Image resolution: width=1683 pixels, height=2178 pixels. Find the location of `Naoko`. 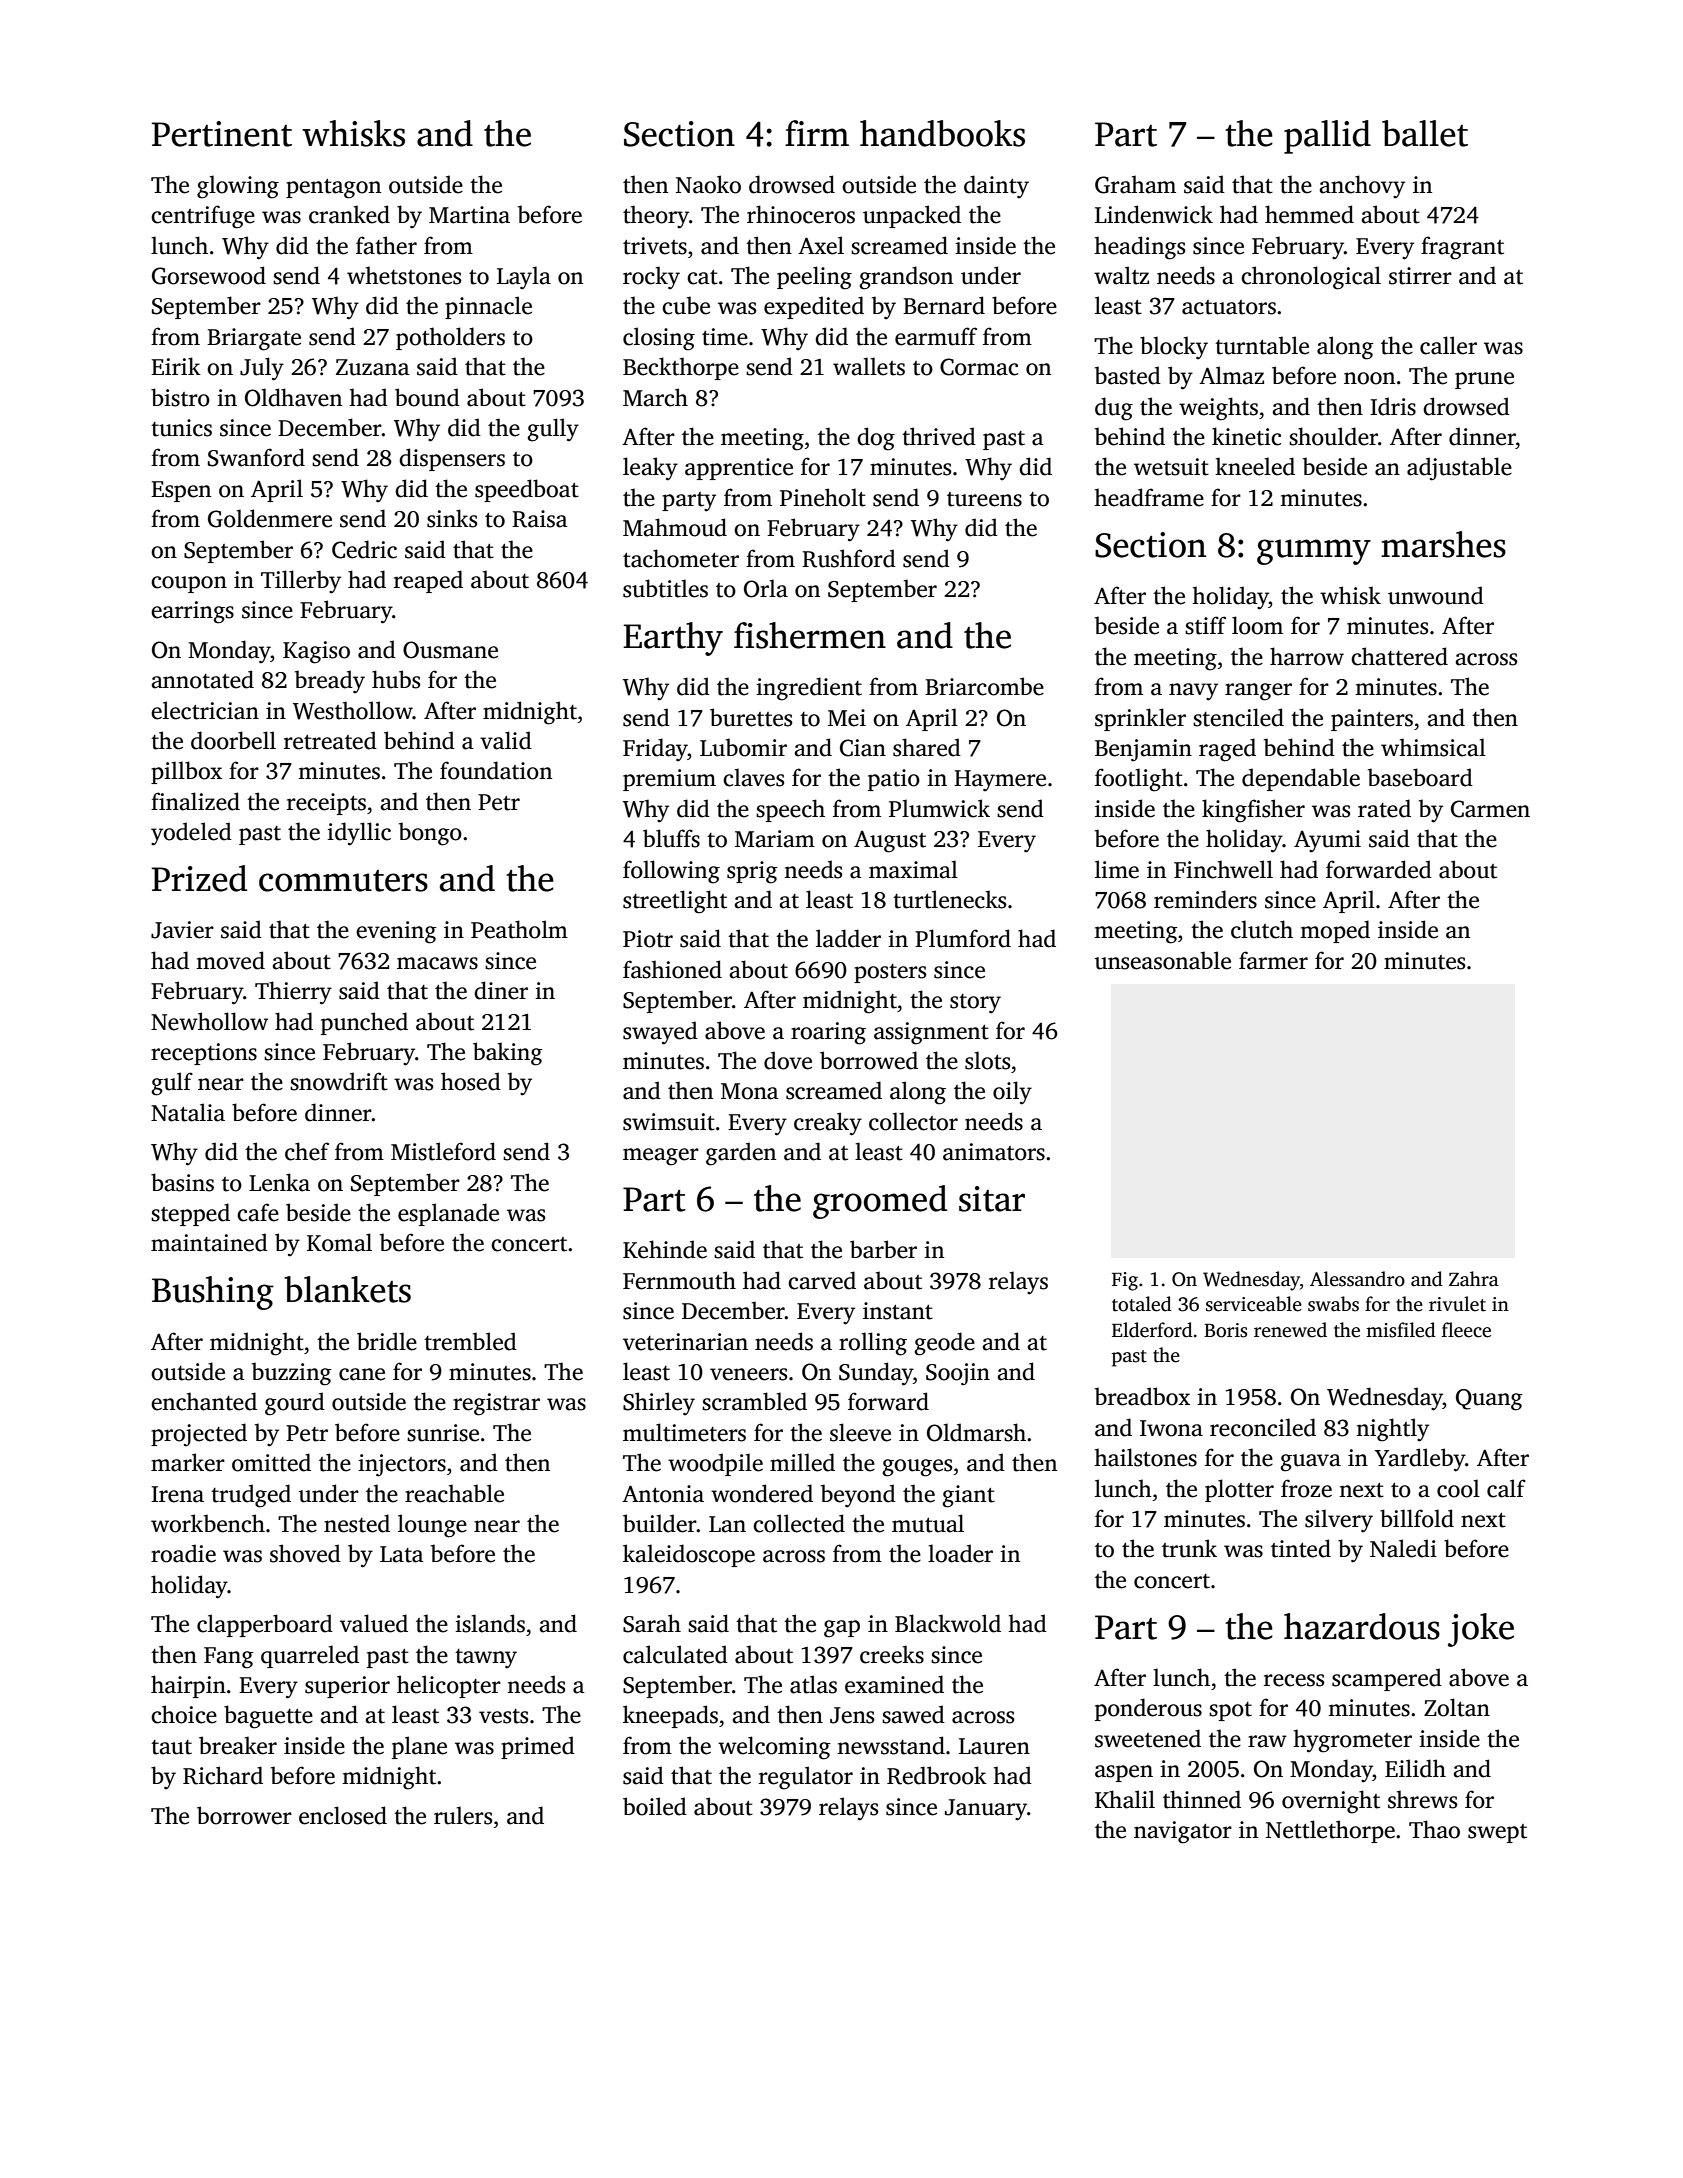

Naoko is located at coordinates (708, 184).
